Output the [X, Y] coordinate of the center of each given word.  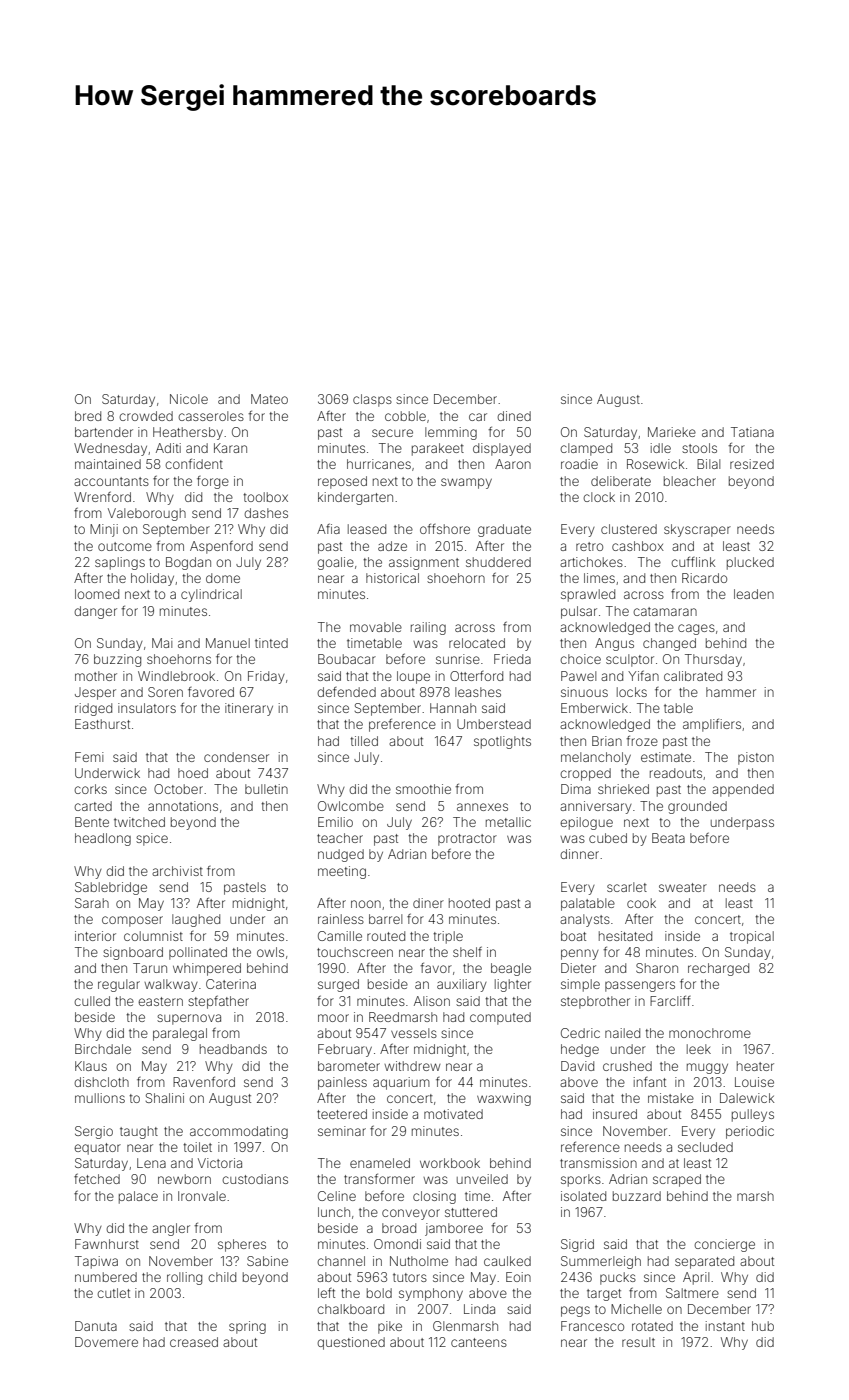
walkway [171, 985]
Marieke [672, 432]
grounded [697, 807]
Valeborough [147, 514]
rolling [184, 1278]
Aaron [513, 464]
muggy [707, 1068]
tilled [364, 741]
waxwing [504, 1099]
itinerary [249, 709]
